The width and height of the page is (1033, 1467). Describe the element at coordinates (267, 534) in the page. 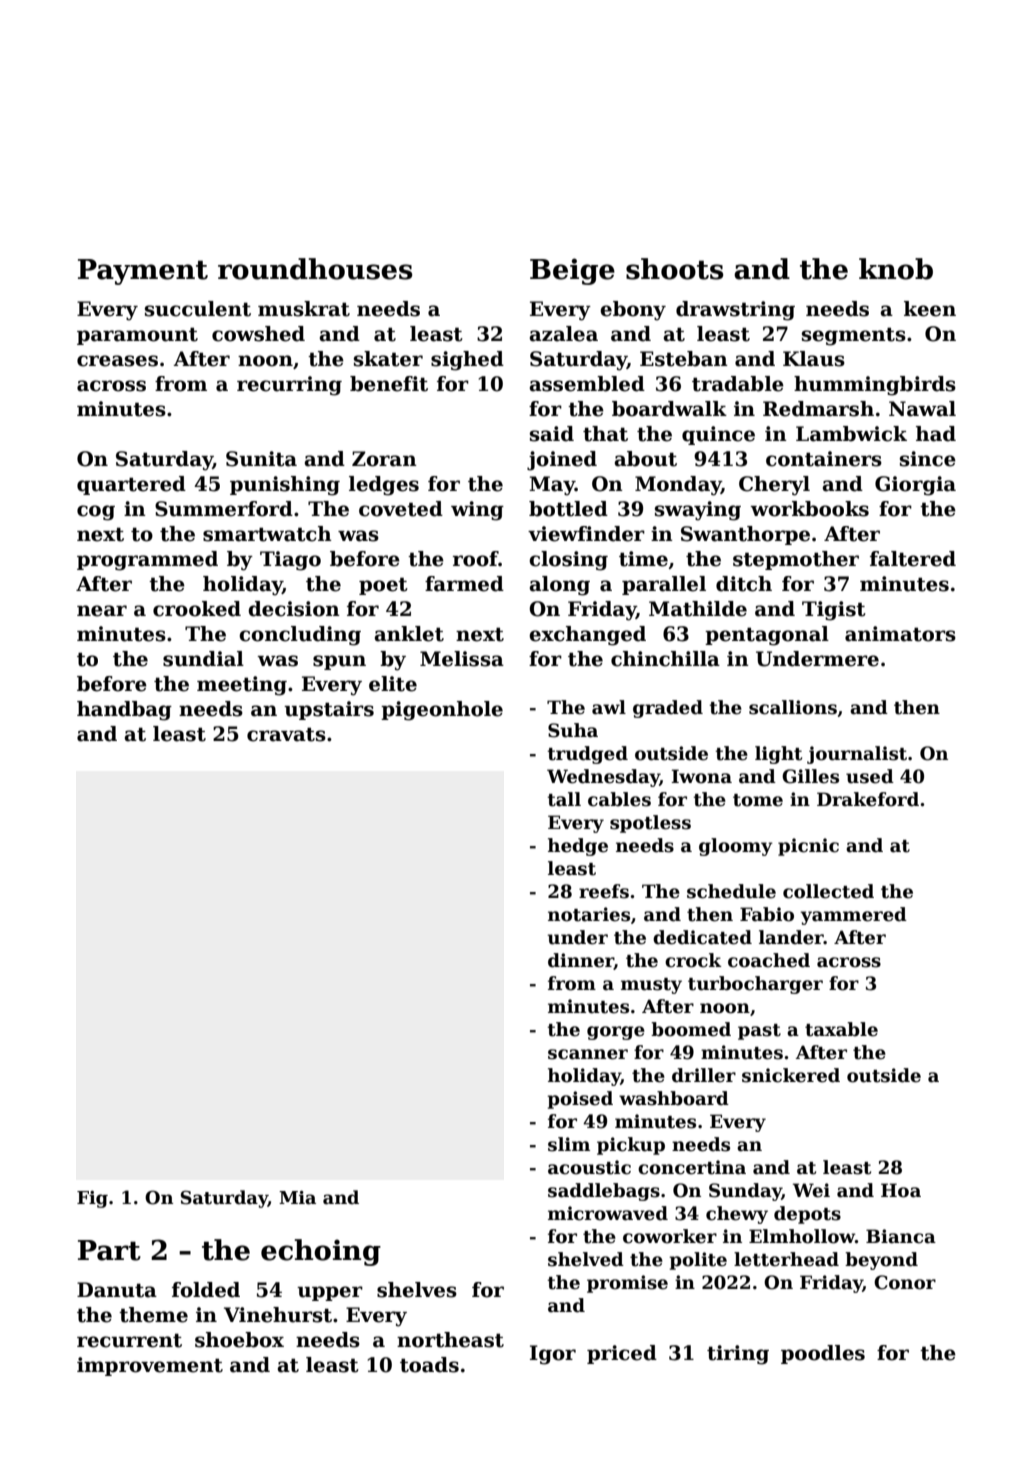

I see `smartwatch` at that location.
